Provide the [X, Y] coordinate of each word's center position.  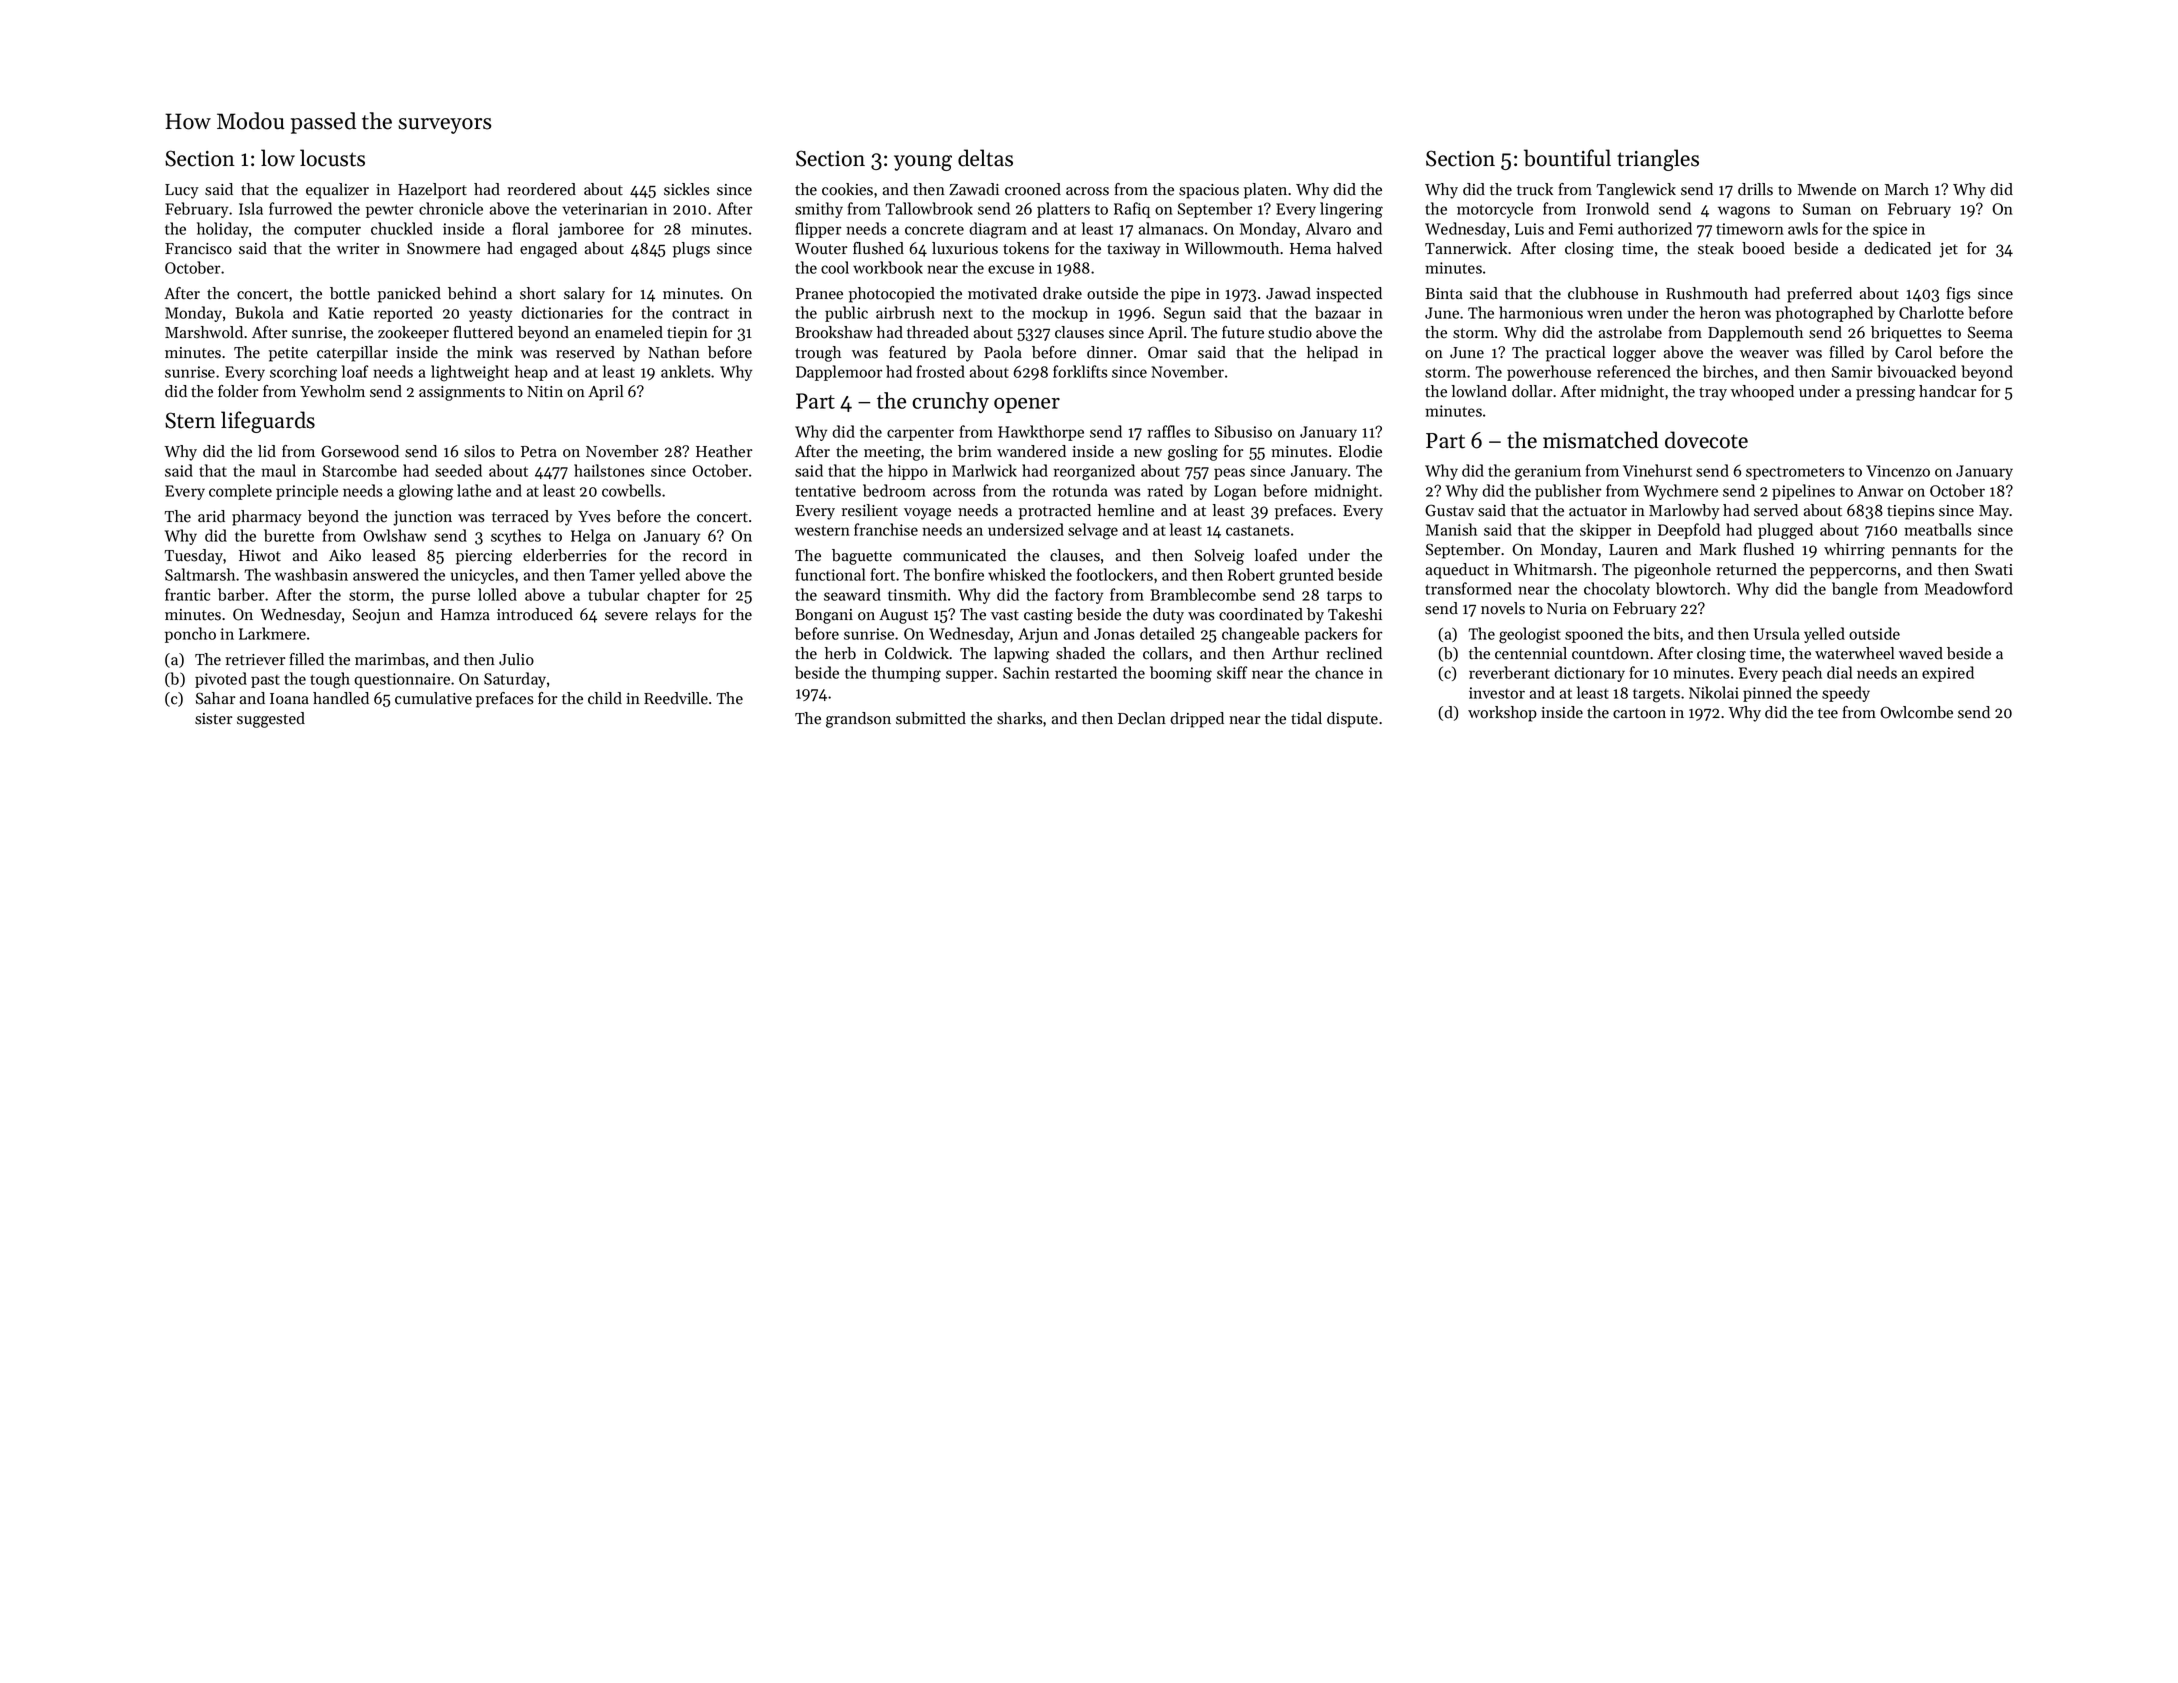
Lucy [182, 191]
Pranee [819, 294]
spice [1890, 230]
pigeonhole [1672, 571]
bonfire [959, 574]
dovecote [1706, 440]
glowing [426, 492]
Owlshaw [395, 535]
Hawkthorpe [1041, 433]
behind [472, 293]
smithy [819, 210]
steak [1716, 248]
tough [330, 680]
